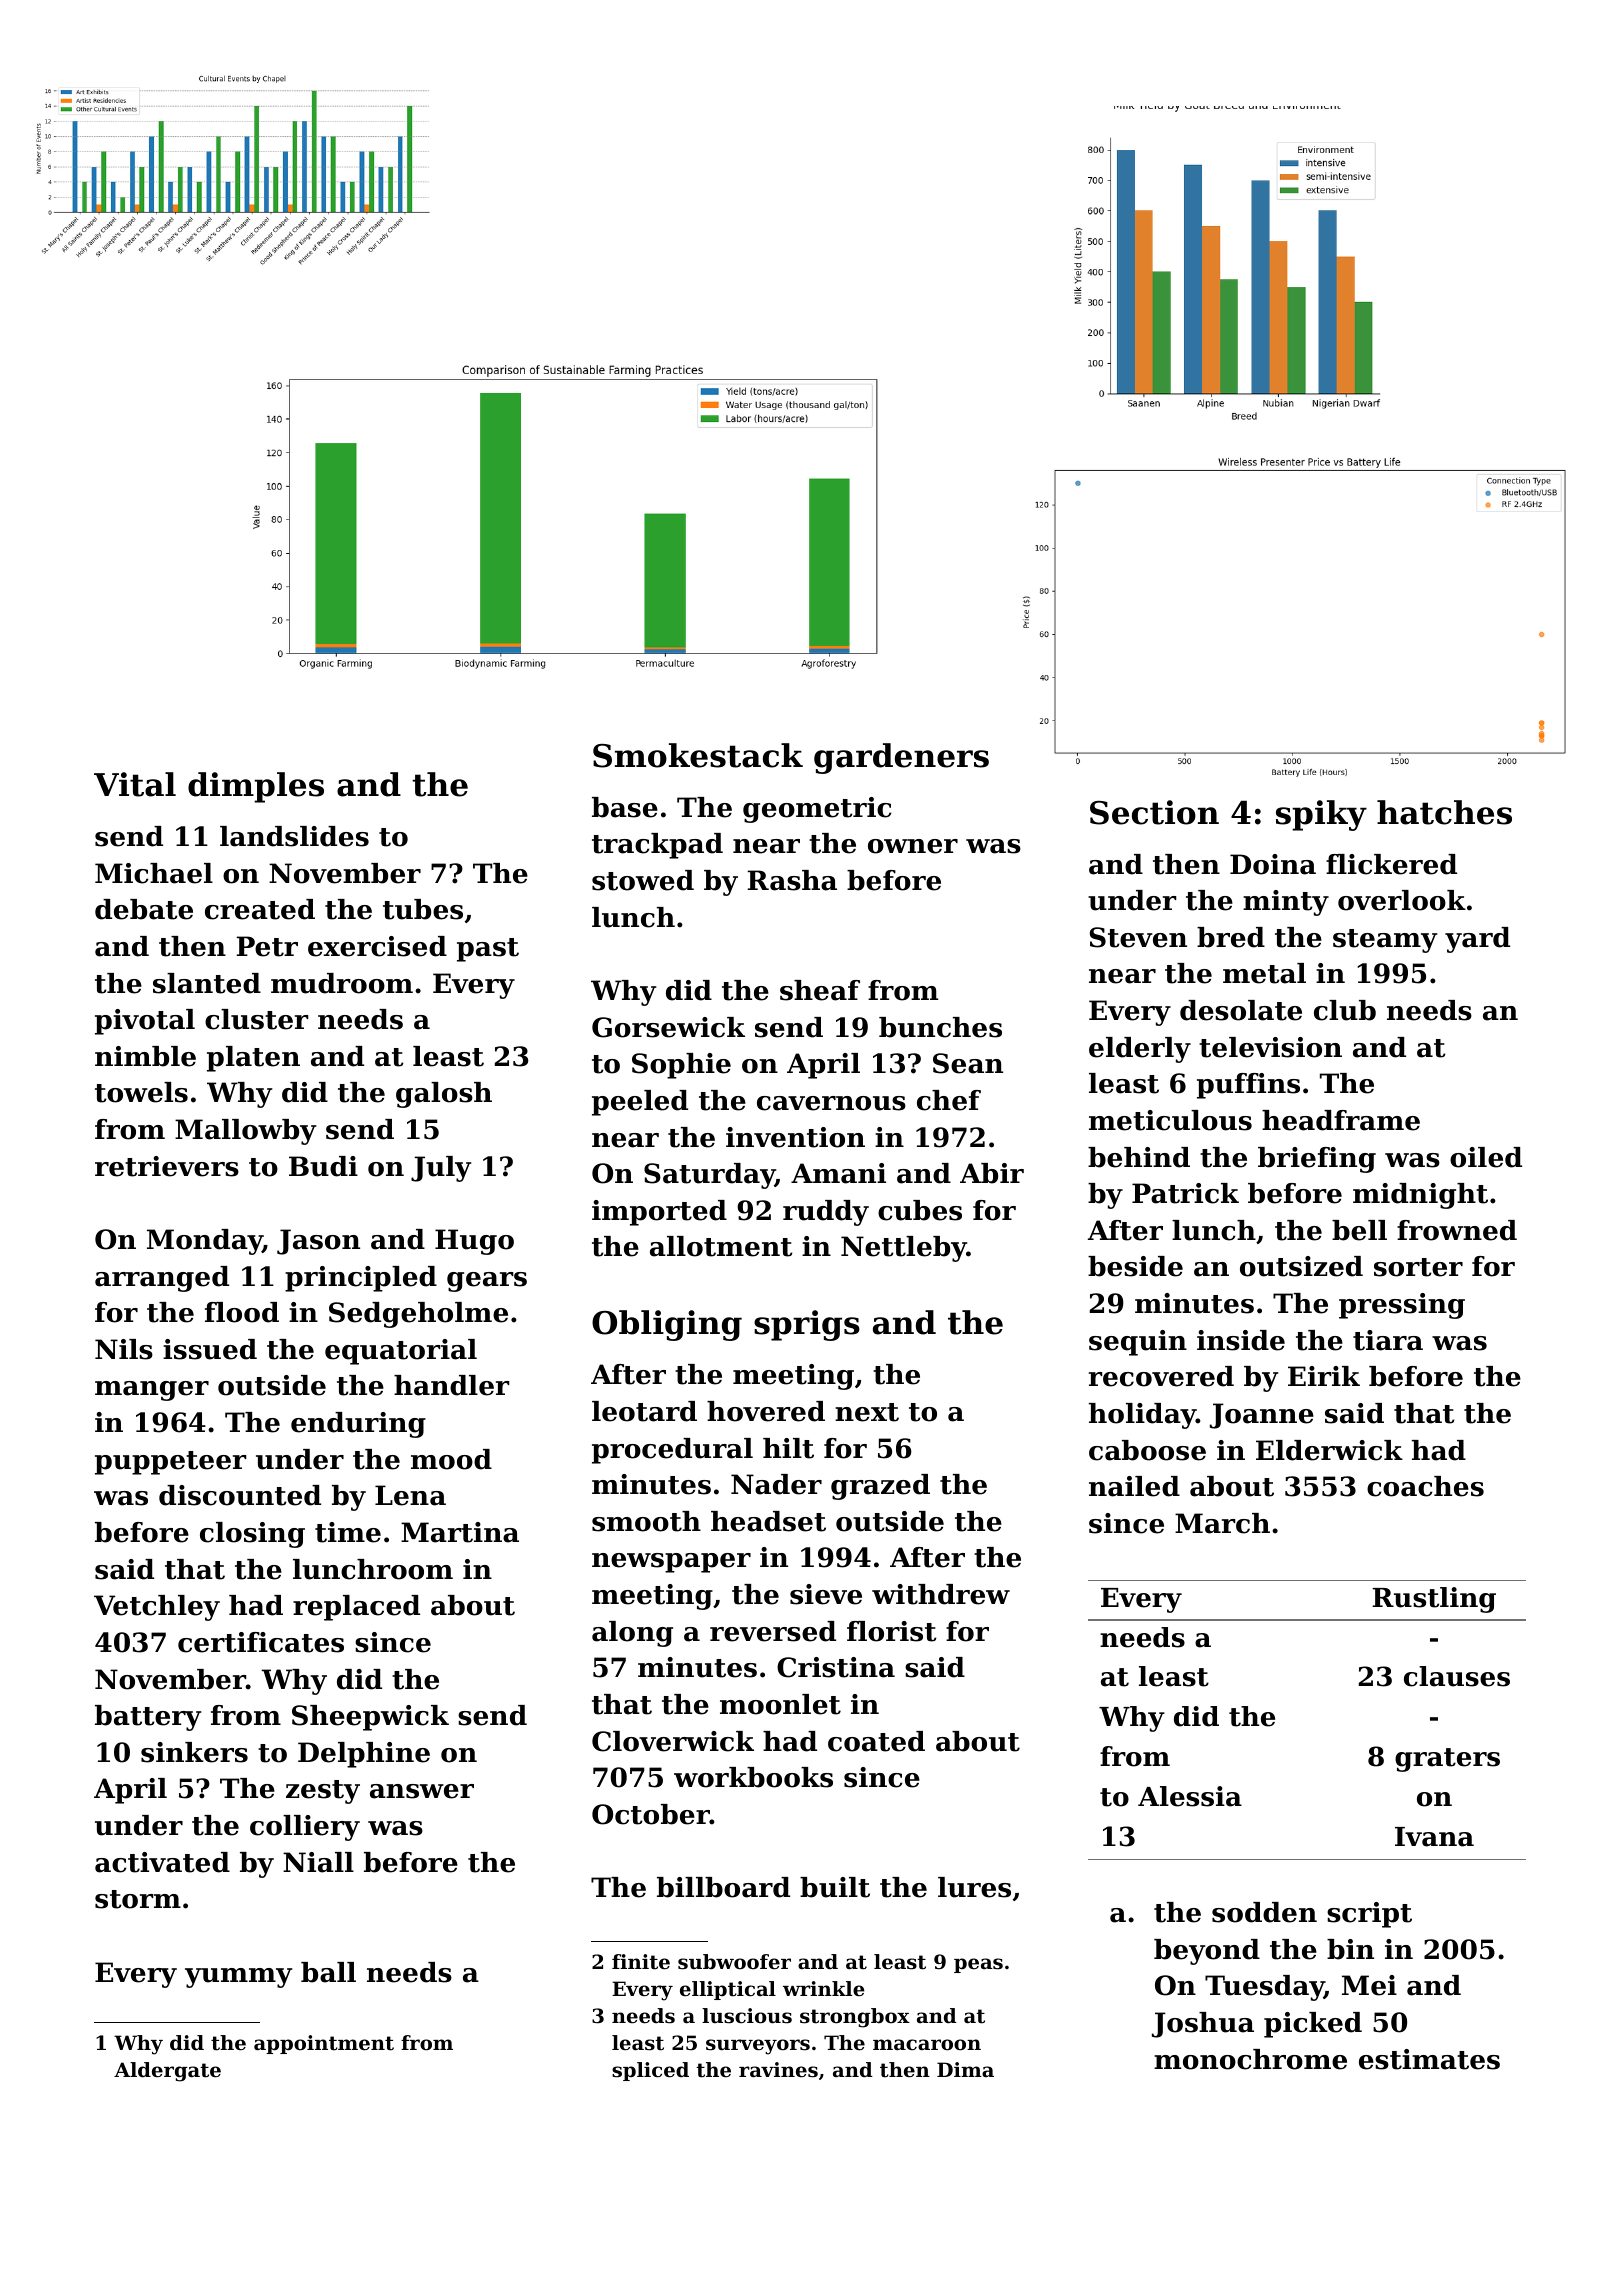 This screenshot has height=2292, width=1620. What do you see at coordinates (135, 784) in the screenshot?
I see `Vital` at bounding box center [135, 784].
